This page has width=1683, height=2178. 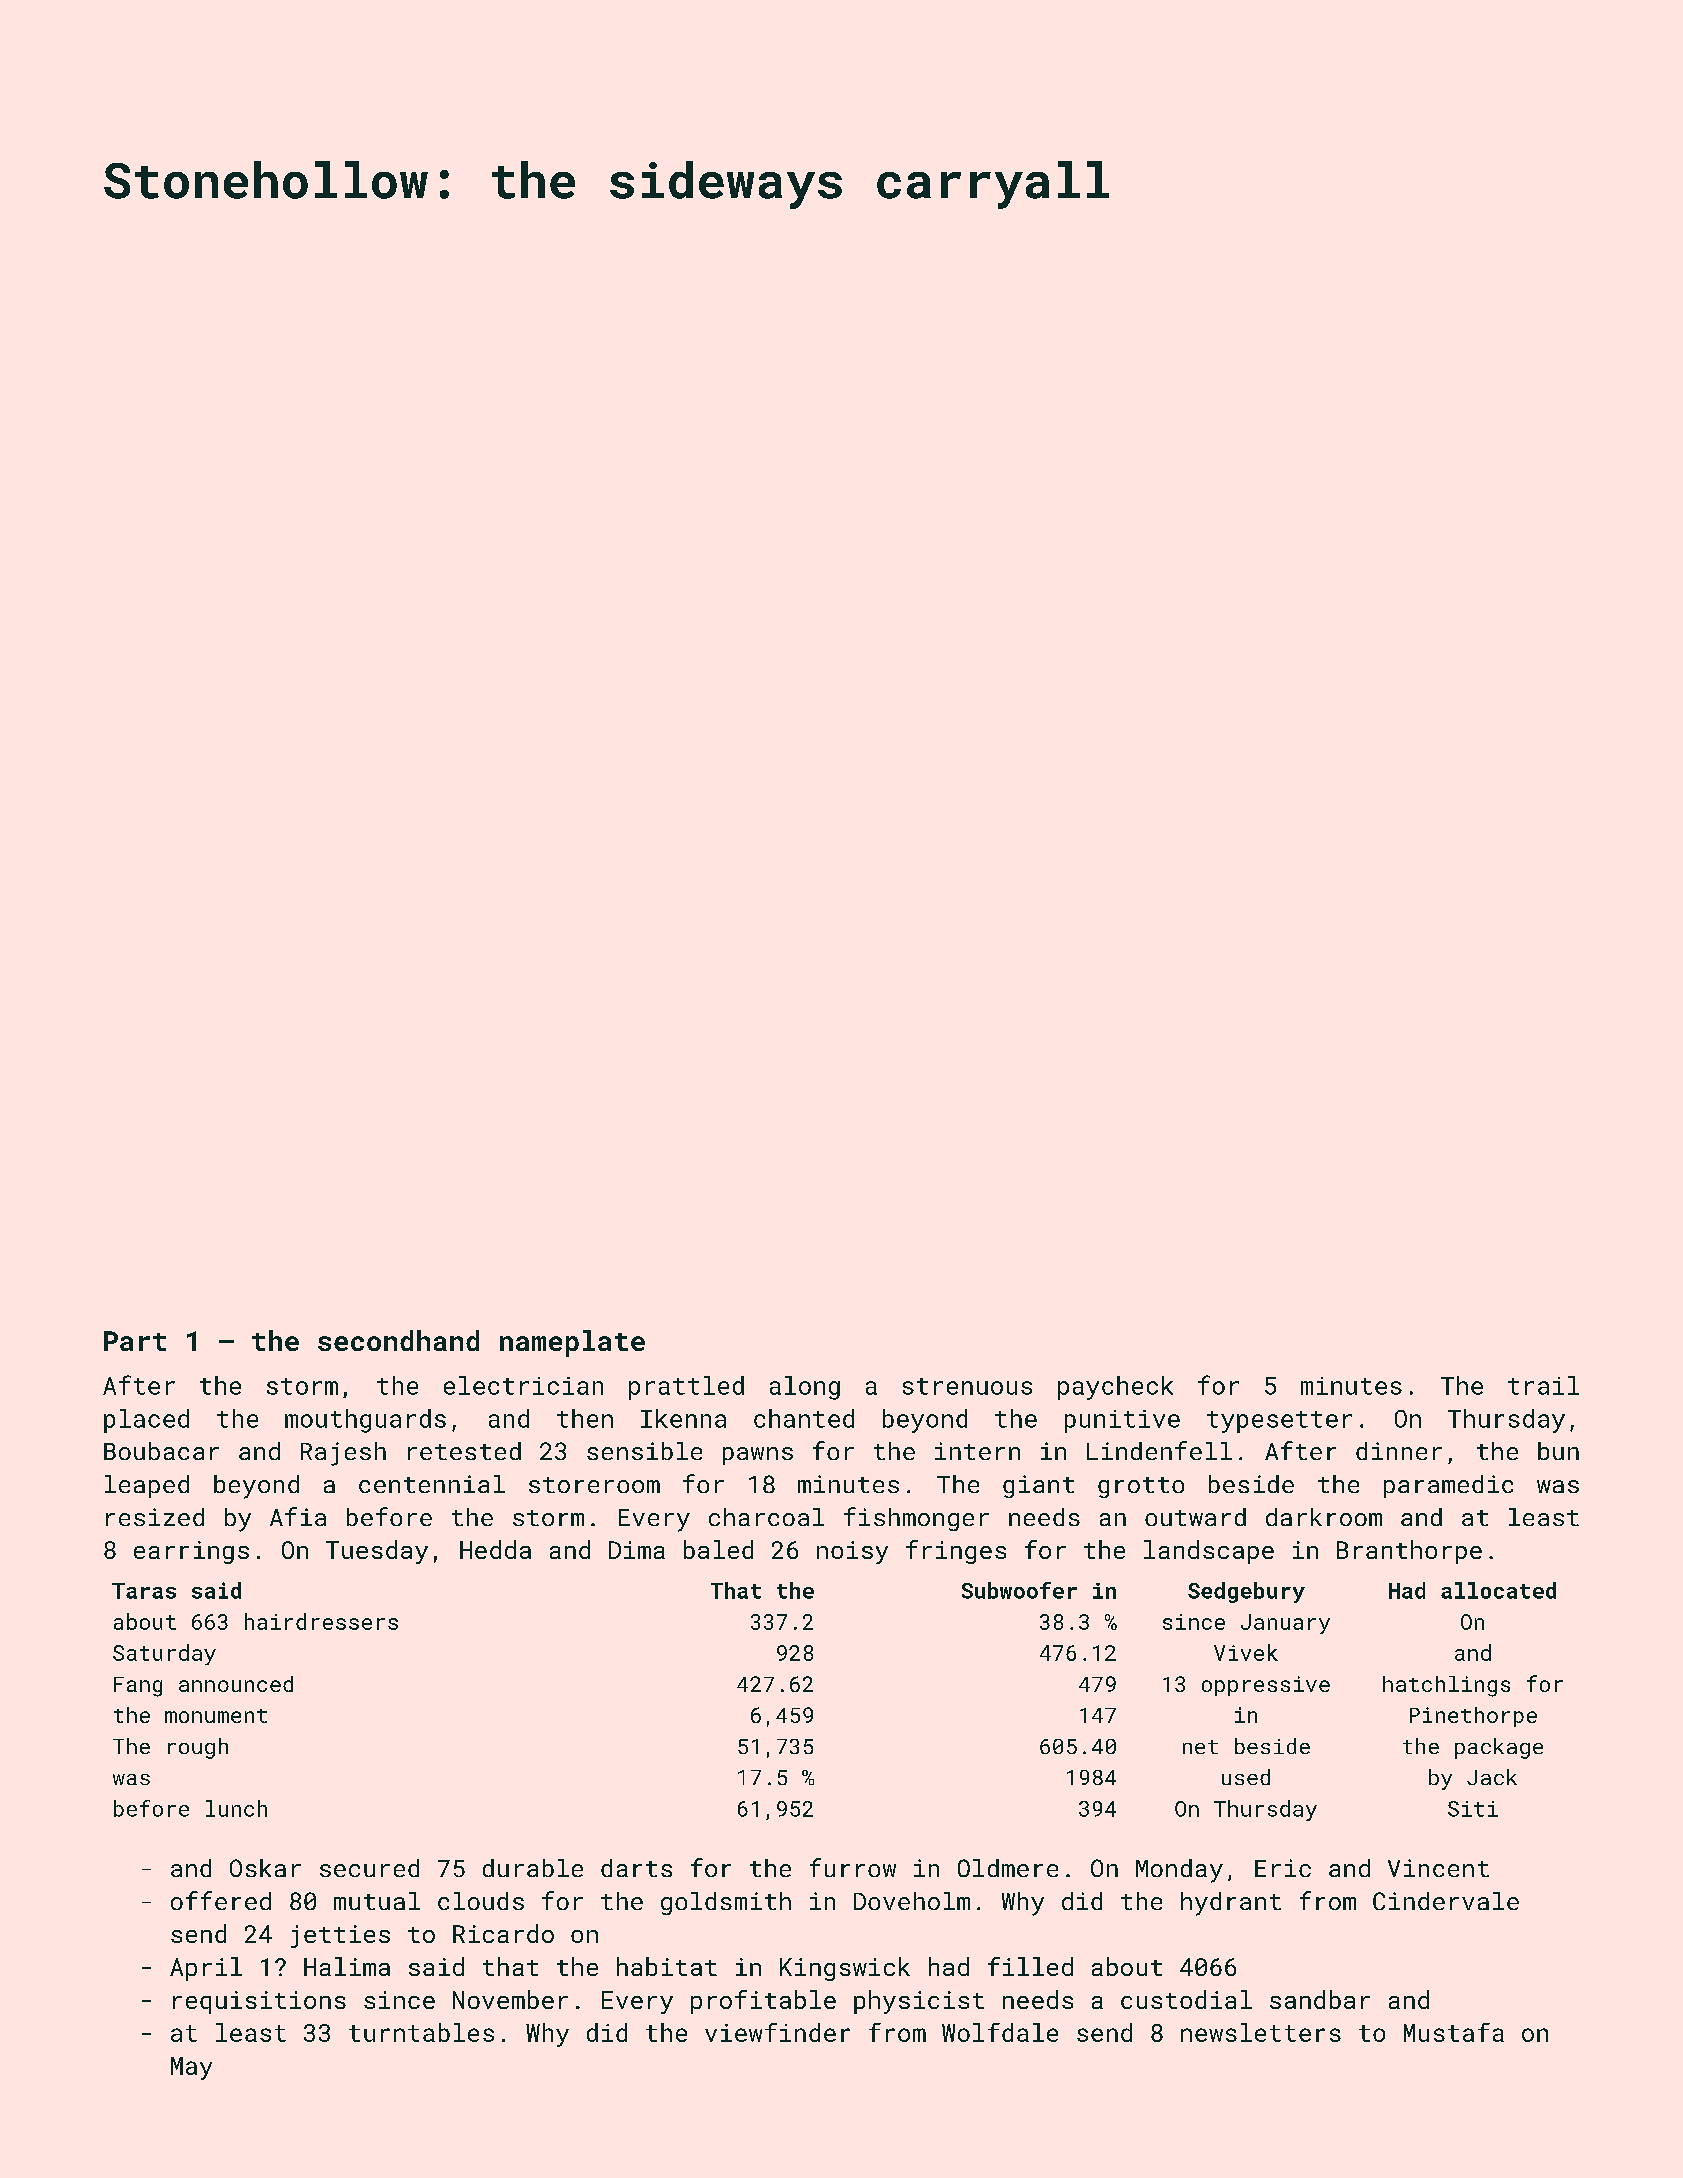 I want to click on darts, so click(x=636, y=1868).
